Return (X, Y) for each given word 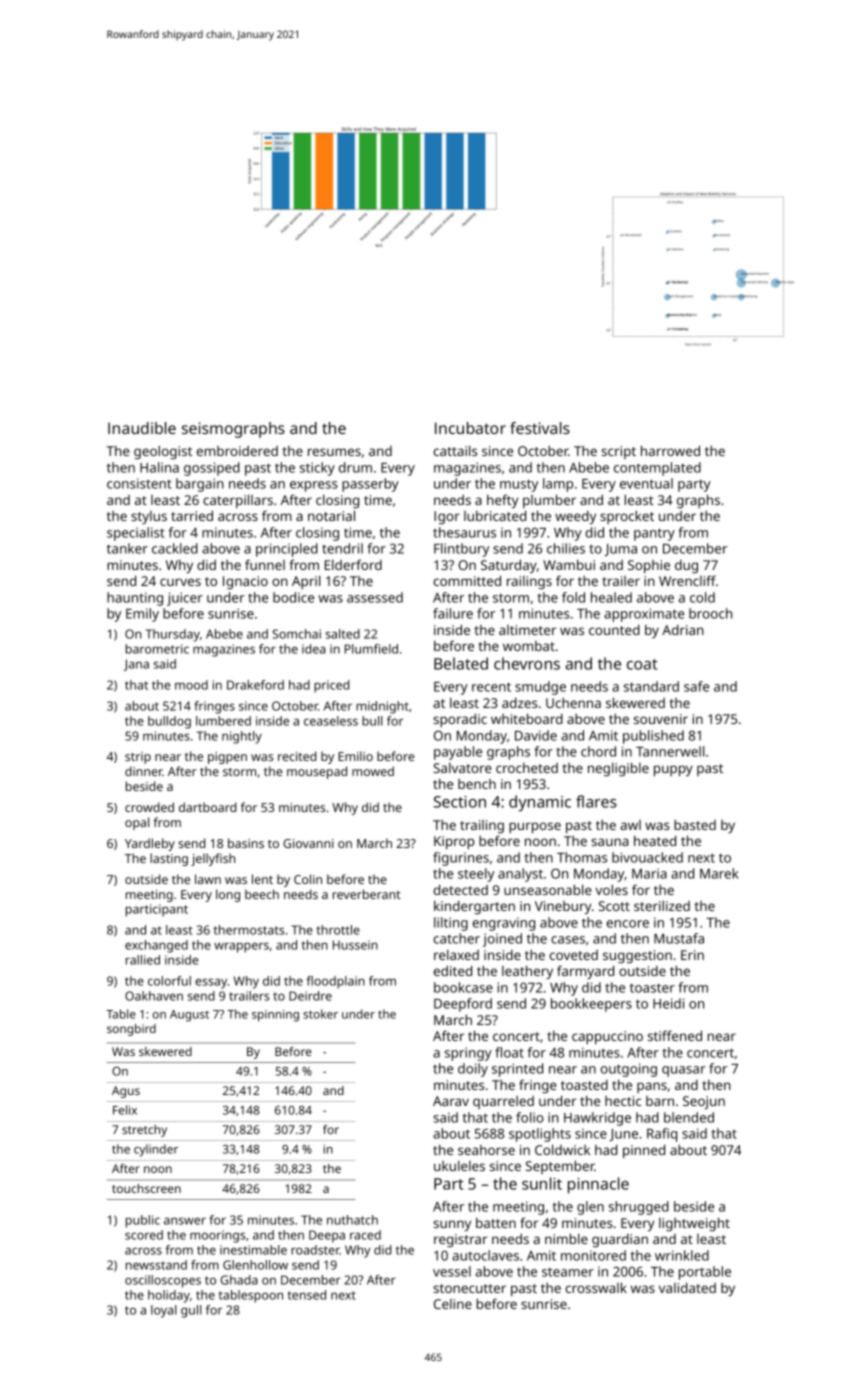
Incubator (470, 428)
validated (687, 1287)
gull (191, 1311)
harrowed (670, 450)
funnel (265, 564)
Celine (453, 1304)
